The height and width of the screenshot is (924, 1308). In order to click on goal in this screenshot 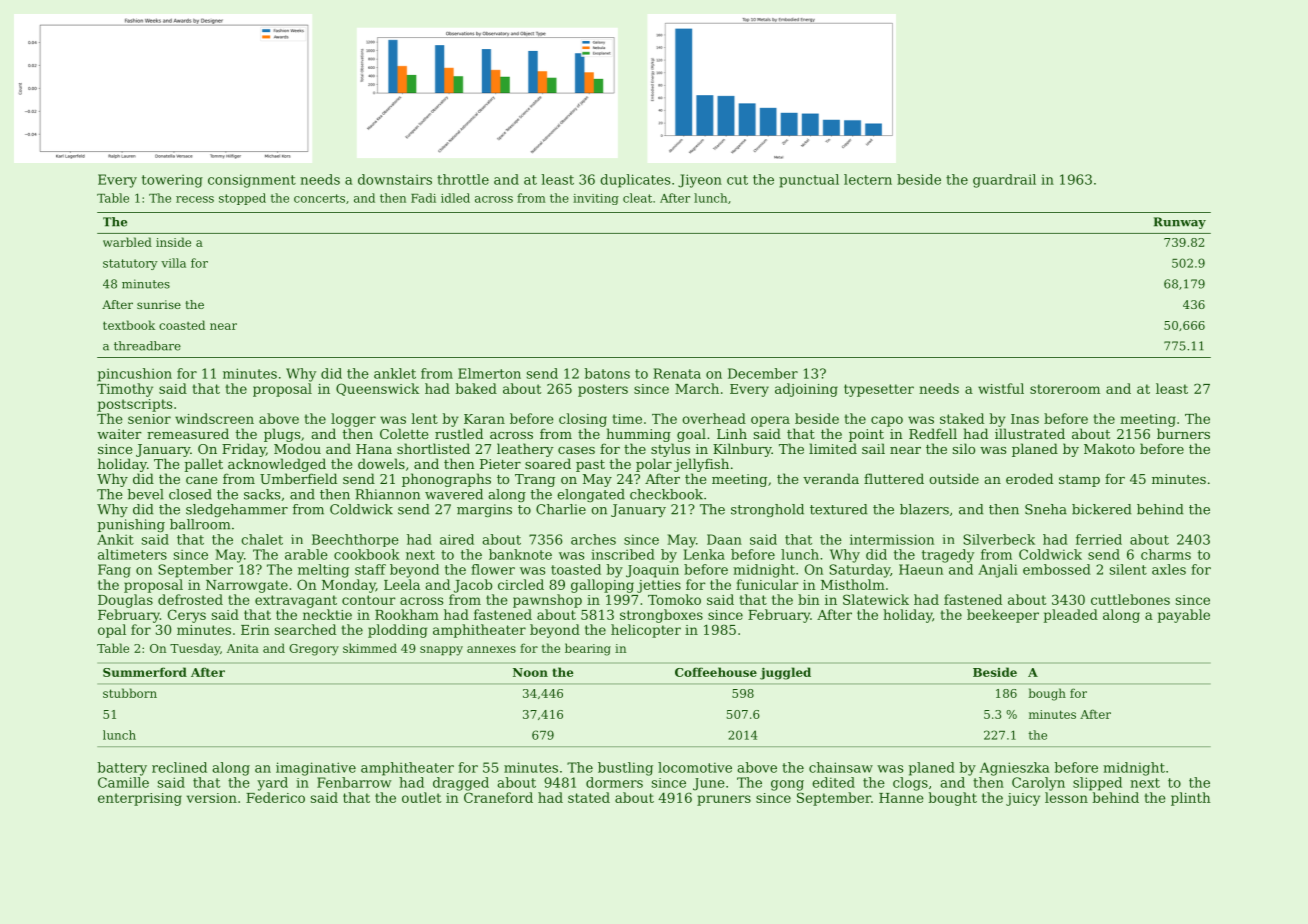, I will do `click(691, 435)`.
